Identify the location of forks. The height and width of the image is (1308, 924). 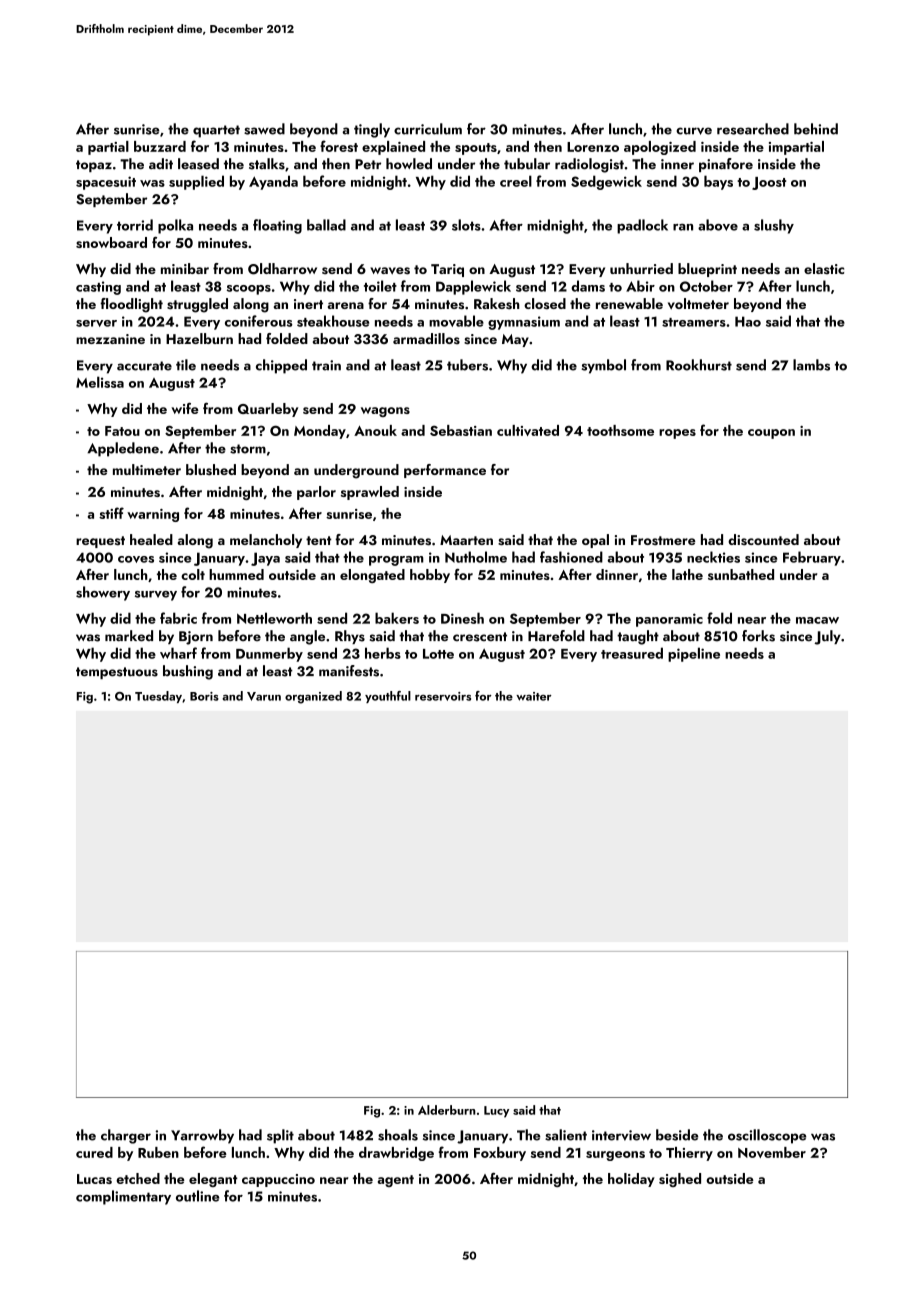
(758, 636).
